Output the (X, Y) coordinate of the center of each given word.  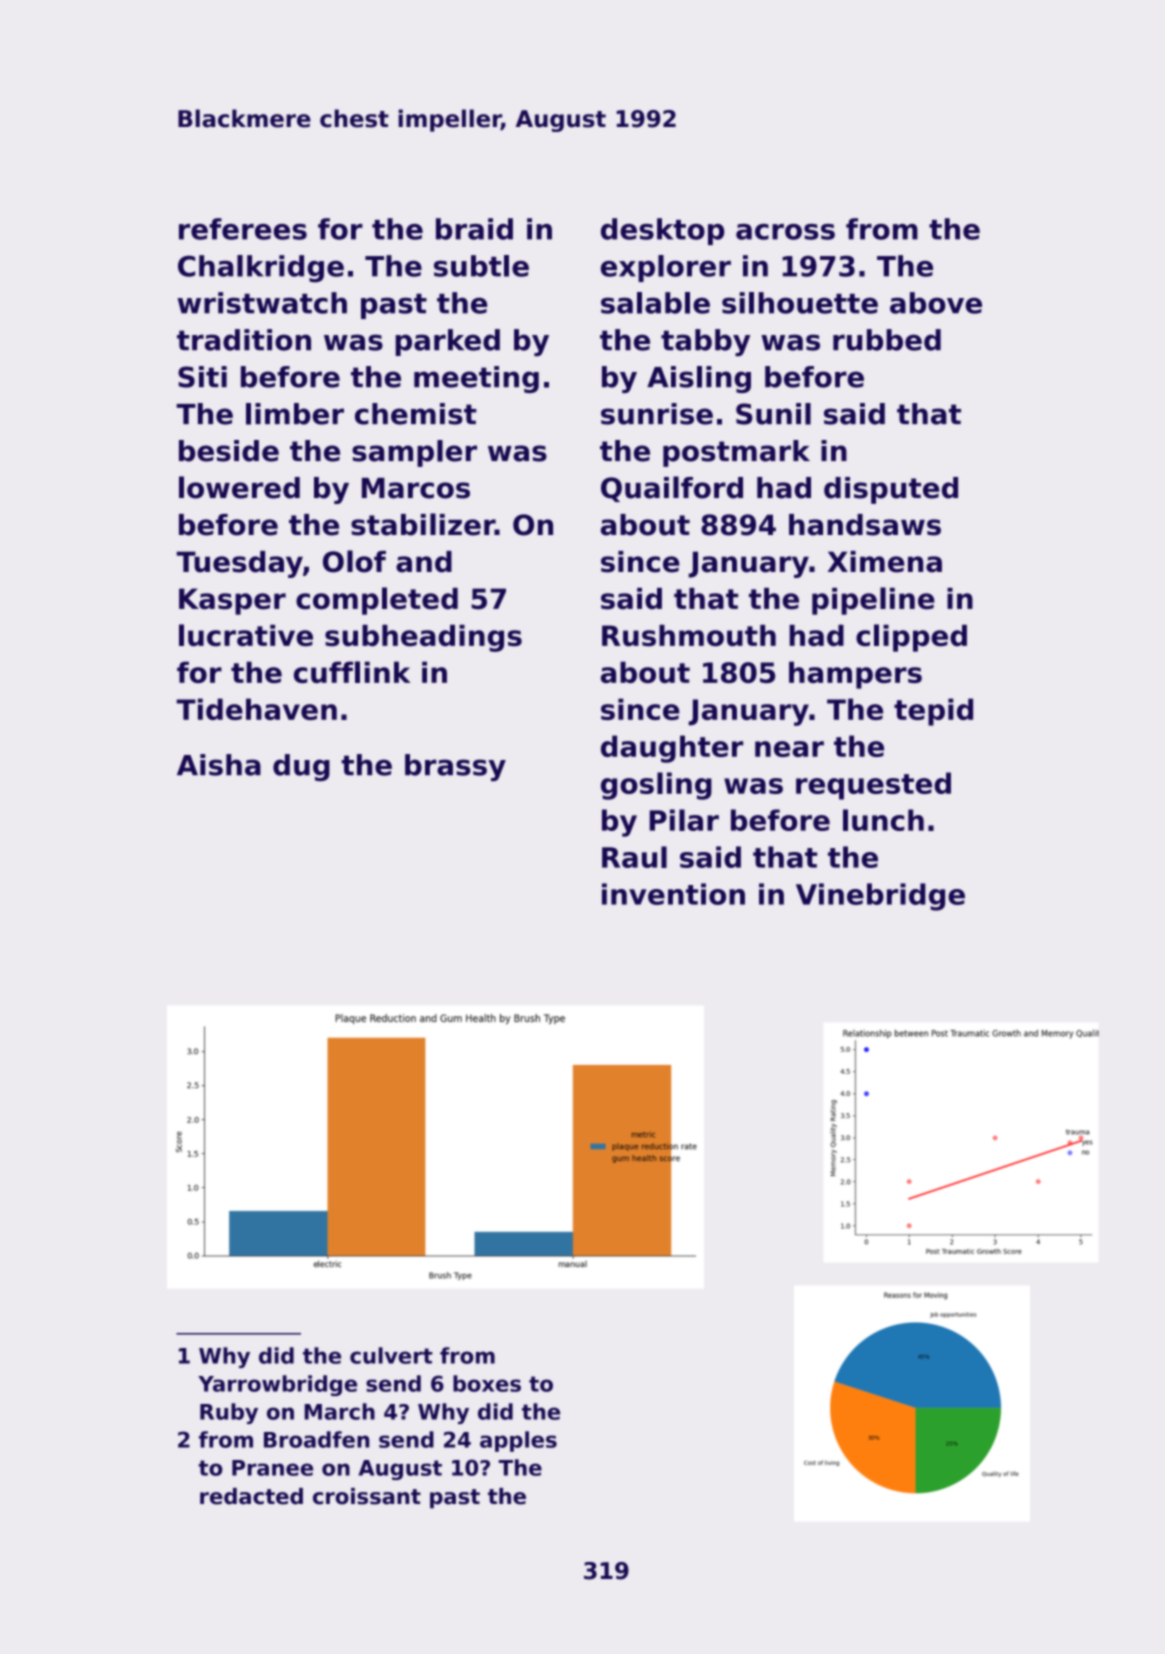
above (936, 303)
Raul (634, 857)
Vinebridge (880, 897)
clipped (911, 638)
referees (243, 229)
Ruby (229, 1413)
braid (474, 229)
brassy (455, 767)
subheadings (423, 638)
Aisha (219, 765)
